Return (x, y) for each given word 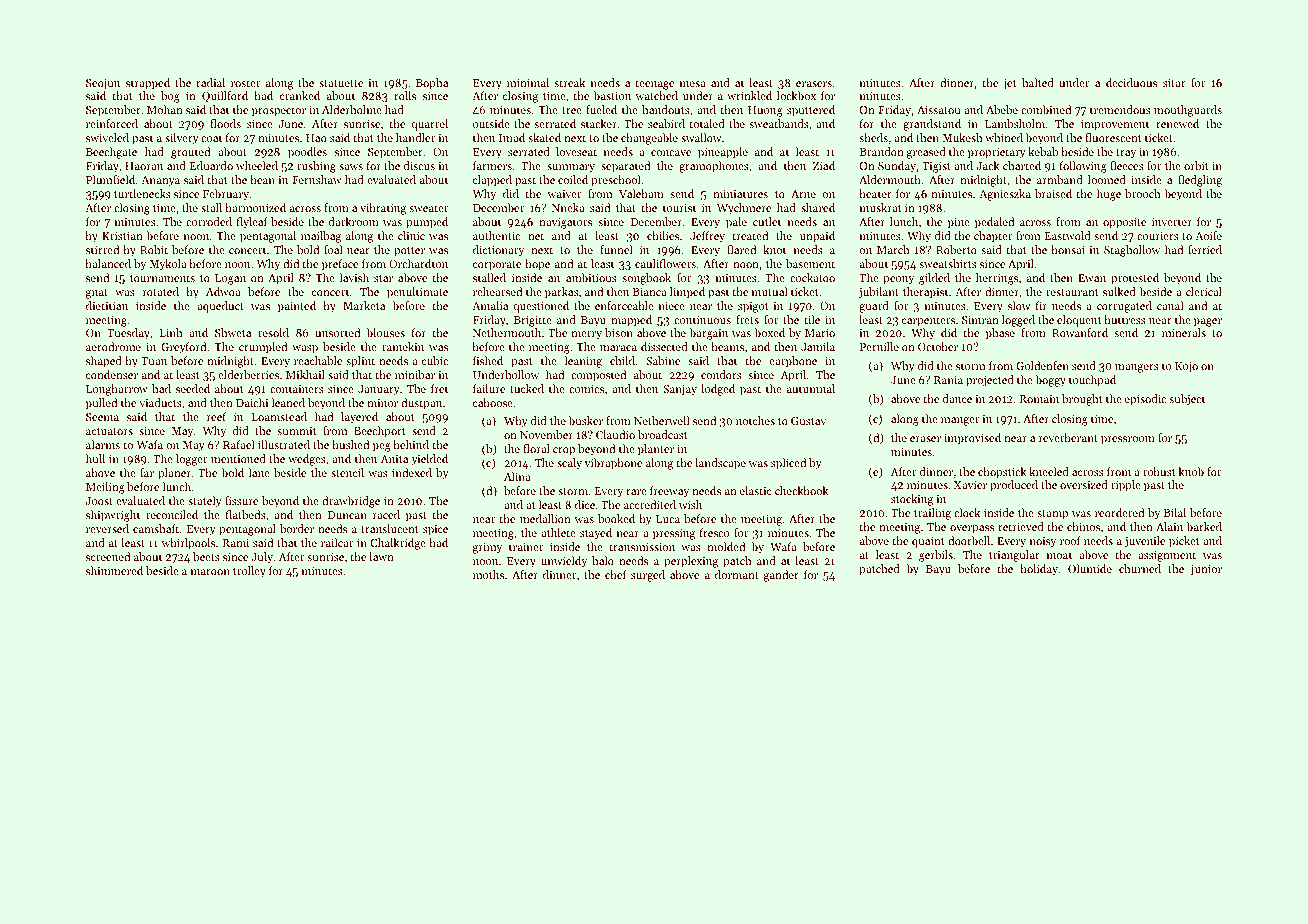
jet (1010, 84)
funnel (616, 249)
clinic (411, 235)
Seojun (103, 84)
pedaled (994, 223)
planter (656, 450)
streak (569, 82)
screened (108, 556)
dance (957, 398)
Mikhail (305, 374)
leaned (288, 402)
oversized (1084, 484)
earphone (793, 362)
